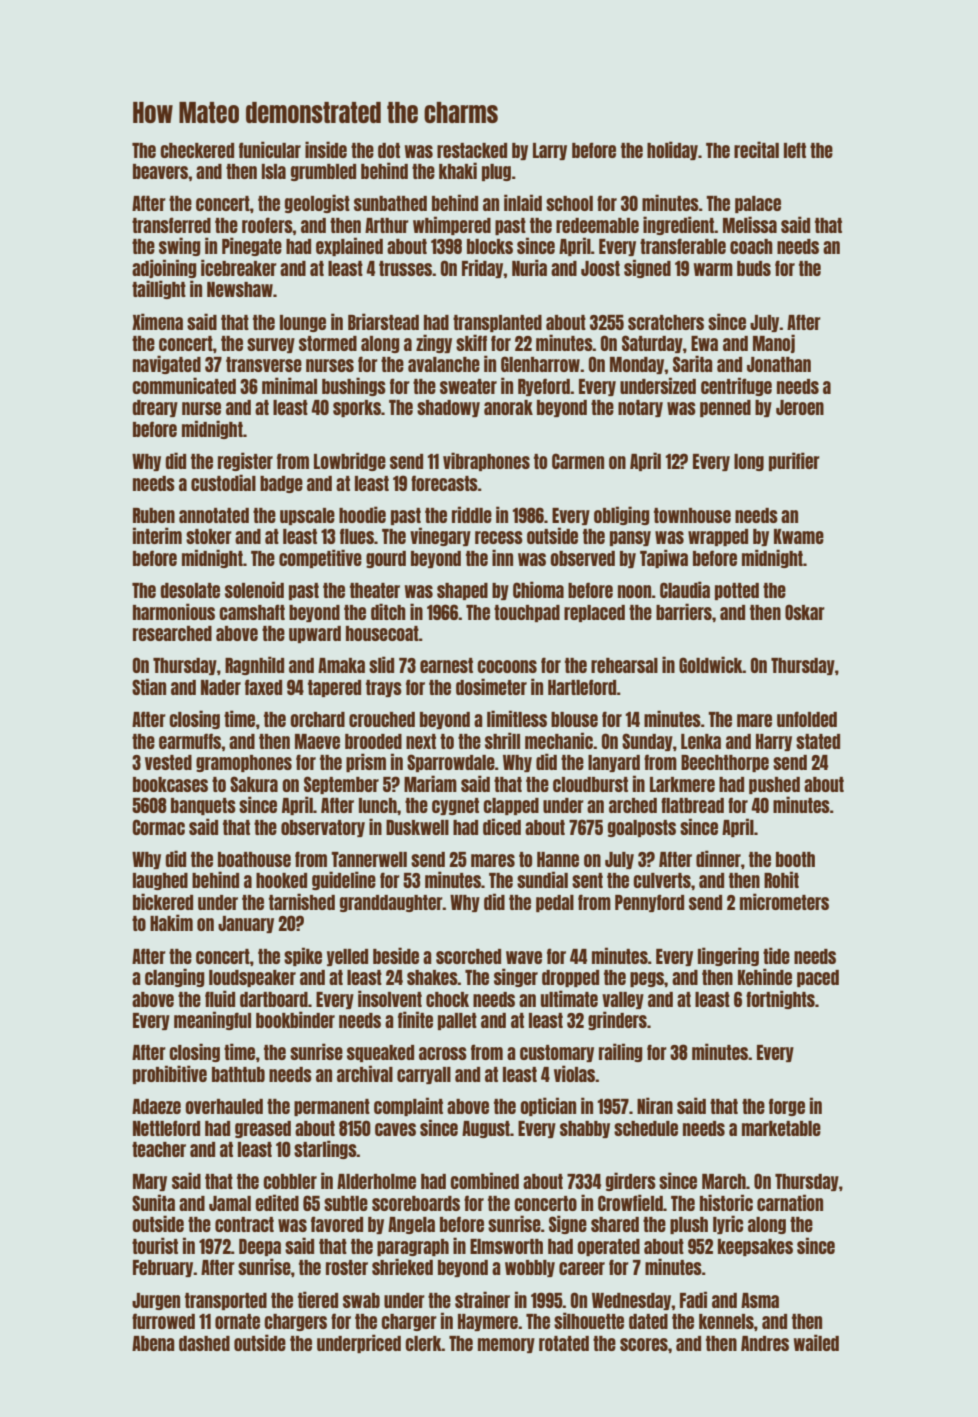 This screenshot has width=978, height=1417. I want to click on insolvent, so click(390, 998).
